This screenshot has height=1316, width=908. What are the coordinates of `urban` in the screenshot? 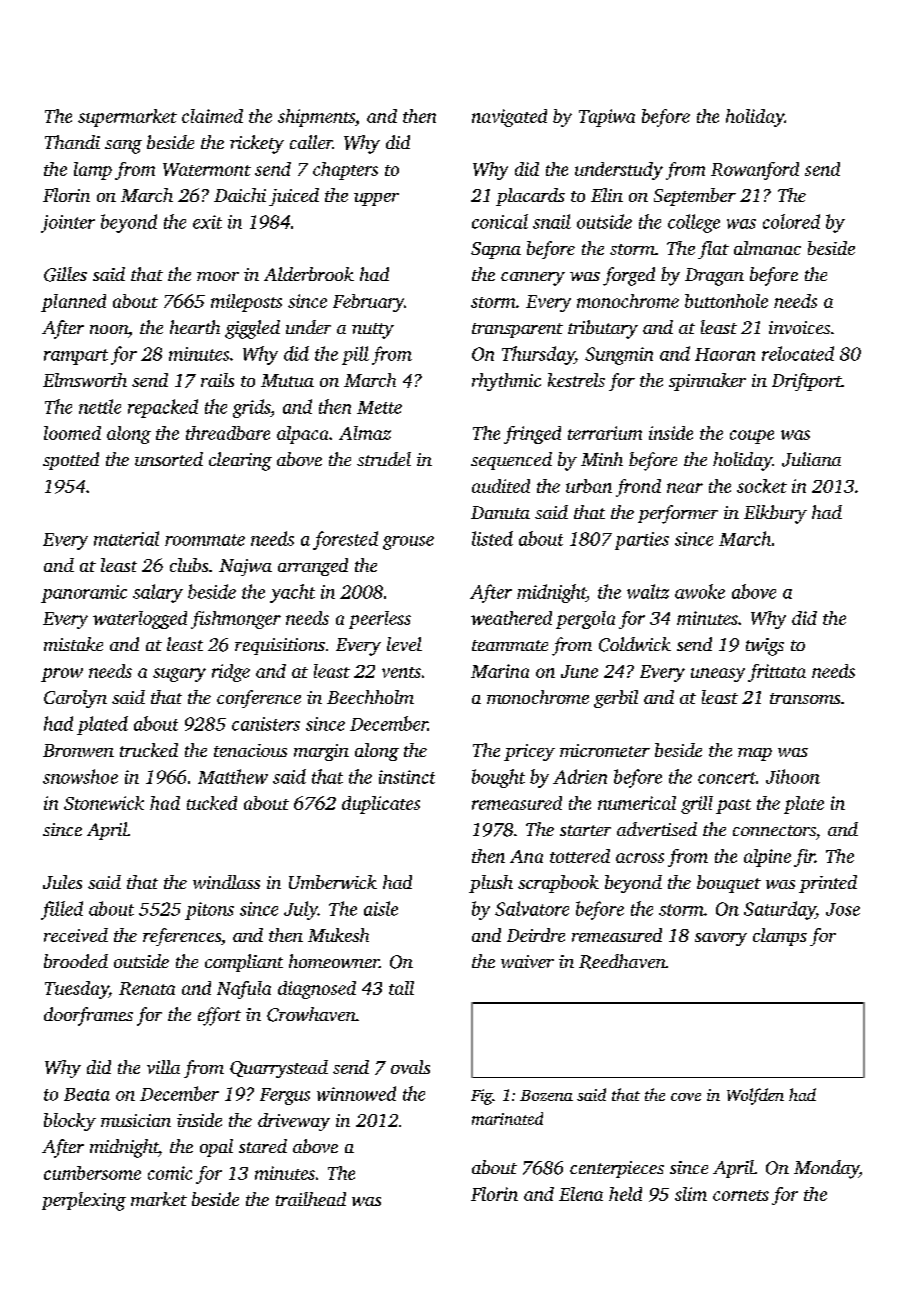 It's located at (589, 486).
